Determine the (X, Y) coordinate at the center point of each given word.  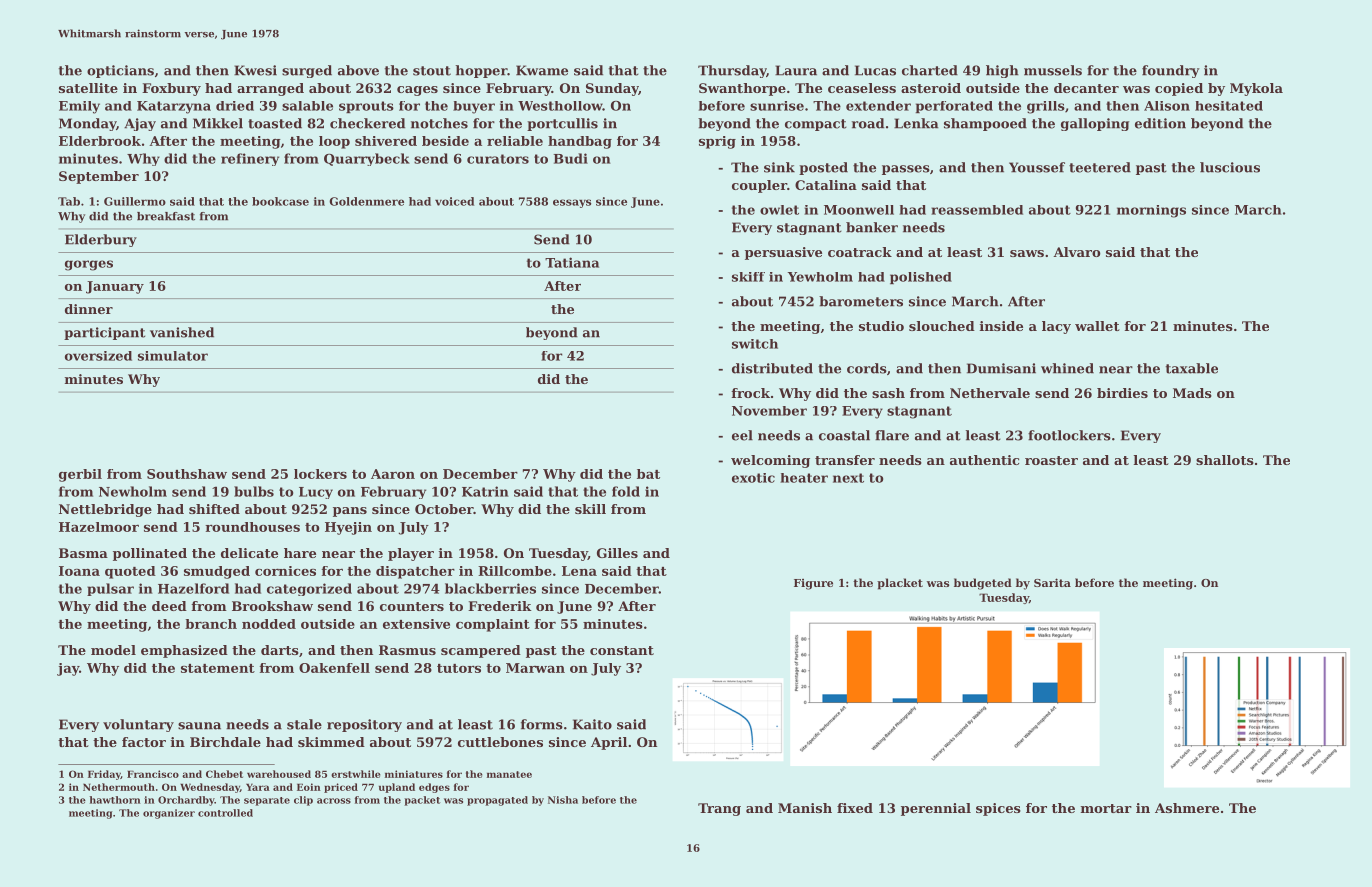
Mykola (1256, 89)
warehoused (279, 774)
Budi (570, 158)
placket (900, 584)
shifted (214, 509)
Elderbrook (100, 141)
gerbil (80, 475)
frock (750, 393)
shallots (1225, 460)
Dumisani (1001, 368)
